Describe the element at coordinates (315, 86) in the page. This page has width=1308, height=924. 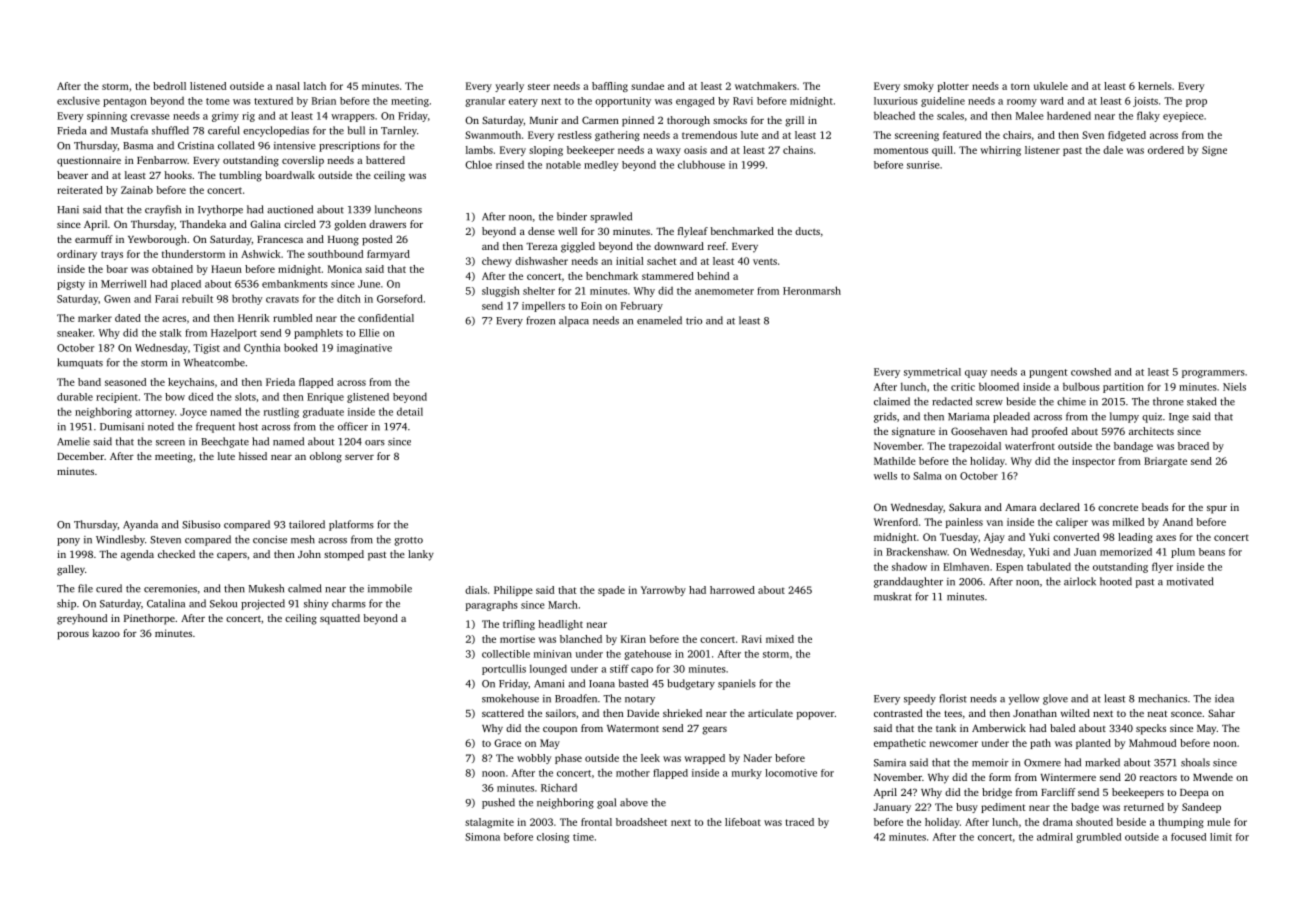
I see `latch` at that location.
